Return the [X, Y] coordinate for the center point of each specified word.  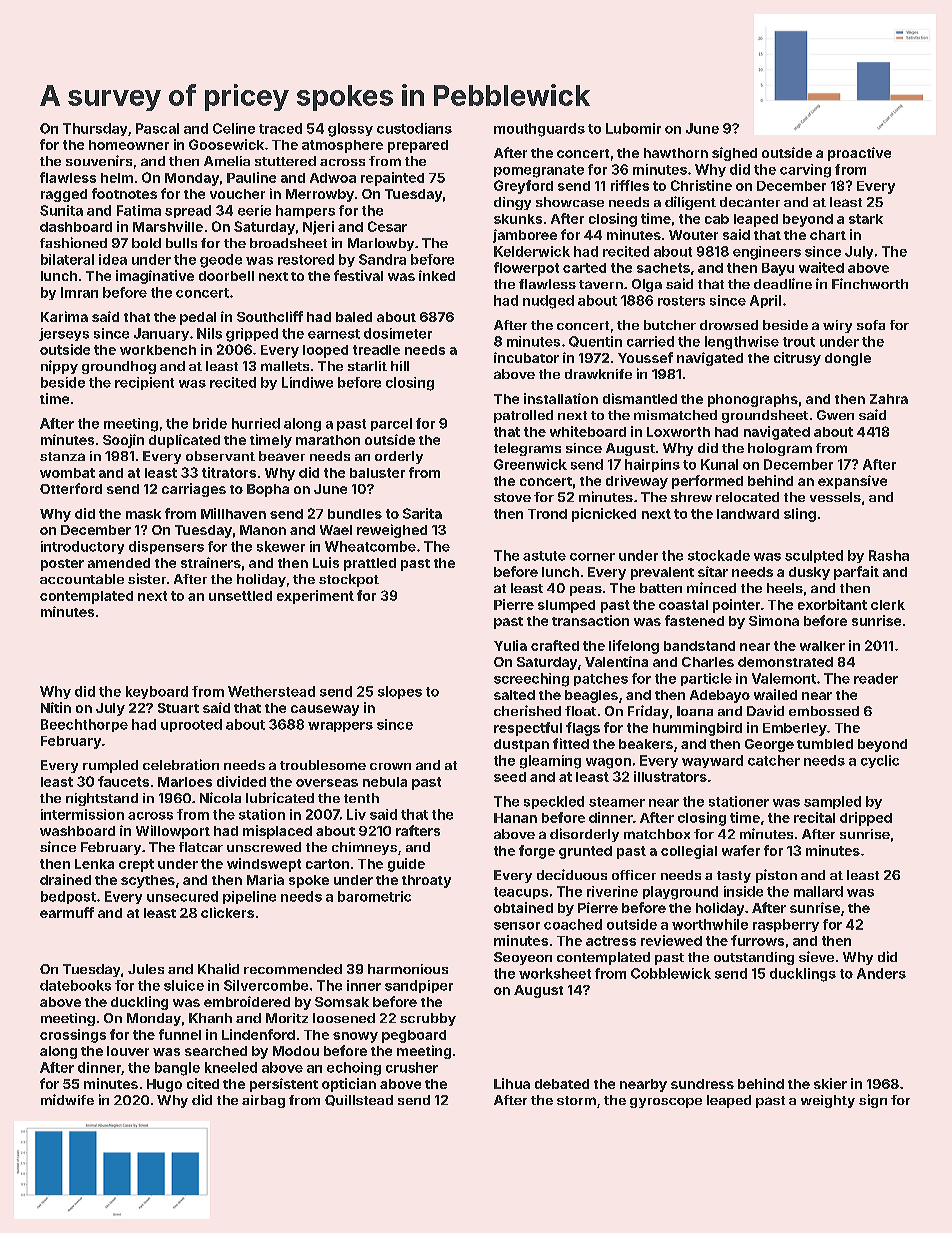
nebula [385, 782]
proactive [859, 154]
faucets [123, 781]
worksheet [555, 973]
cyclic [880, 761]
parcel [391, 424]
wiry [837, 326]
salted [514, 695]
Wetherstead [271, 691]
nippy [59, 367]
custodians [414, 128]
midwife [67, 1099]
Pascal [157, 128]
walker [822, 646]
